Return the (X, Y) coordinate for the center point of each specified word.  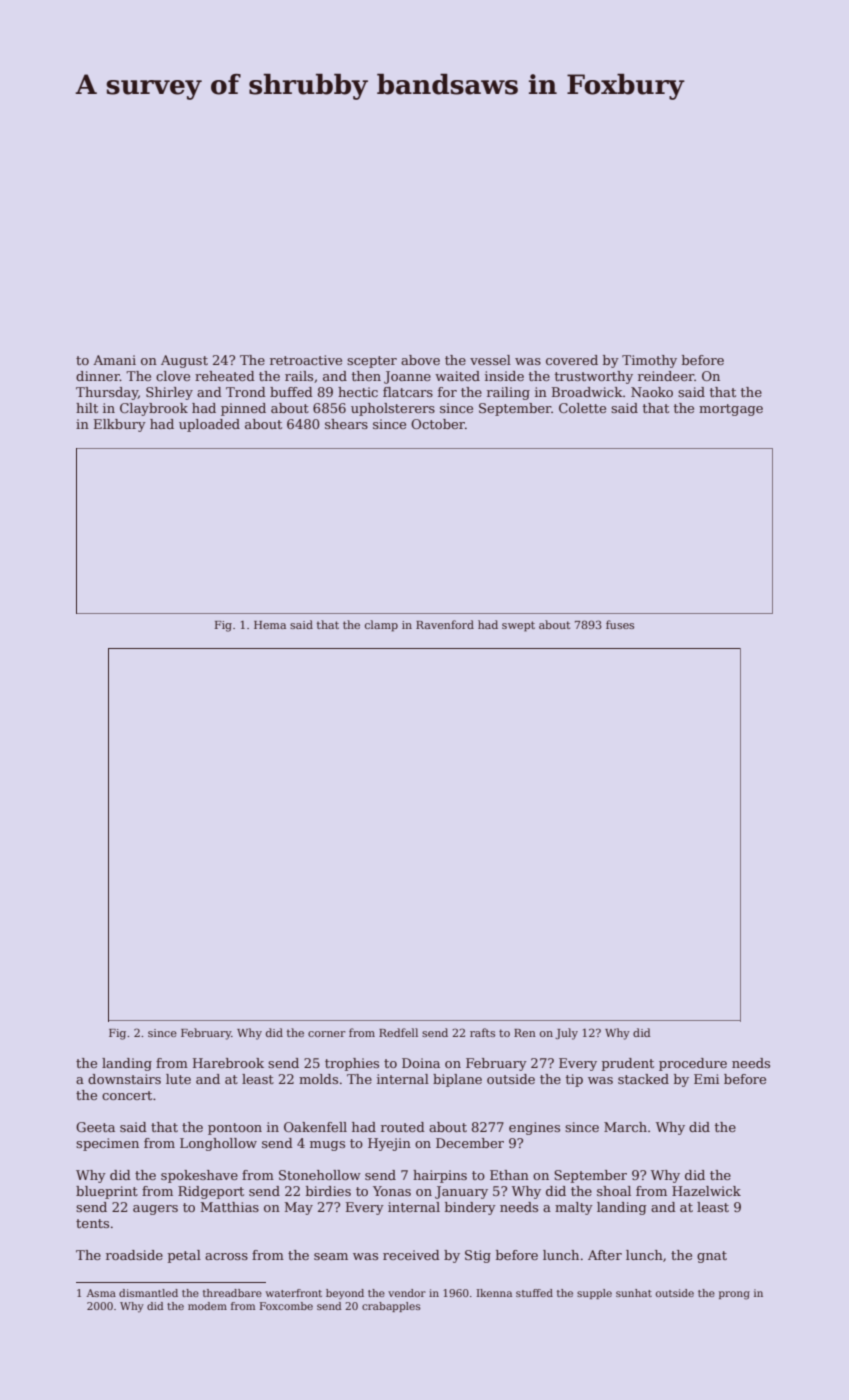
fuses (620, 624)
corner (327, 1034)
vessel (490, 360)
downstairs (124, 1079)
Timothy (649, 361)
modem (207, 1306)
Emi (706, 1079)
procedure (693, 1064)
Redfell (398, 1032)
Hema (270, 625)
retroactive (306, 360)
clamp (381, 626)
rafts (482, 1032)
